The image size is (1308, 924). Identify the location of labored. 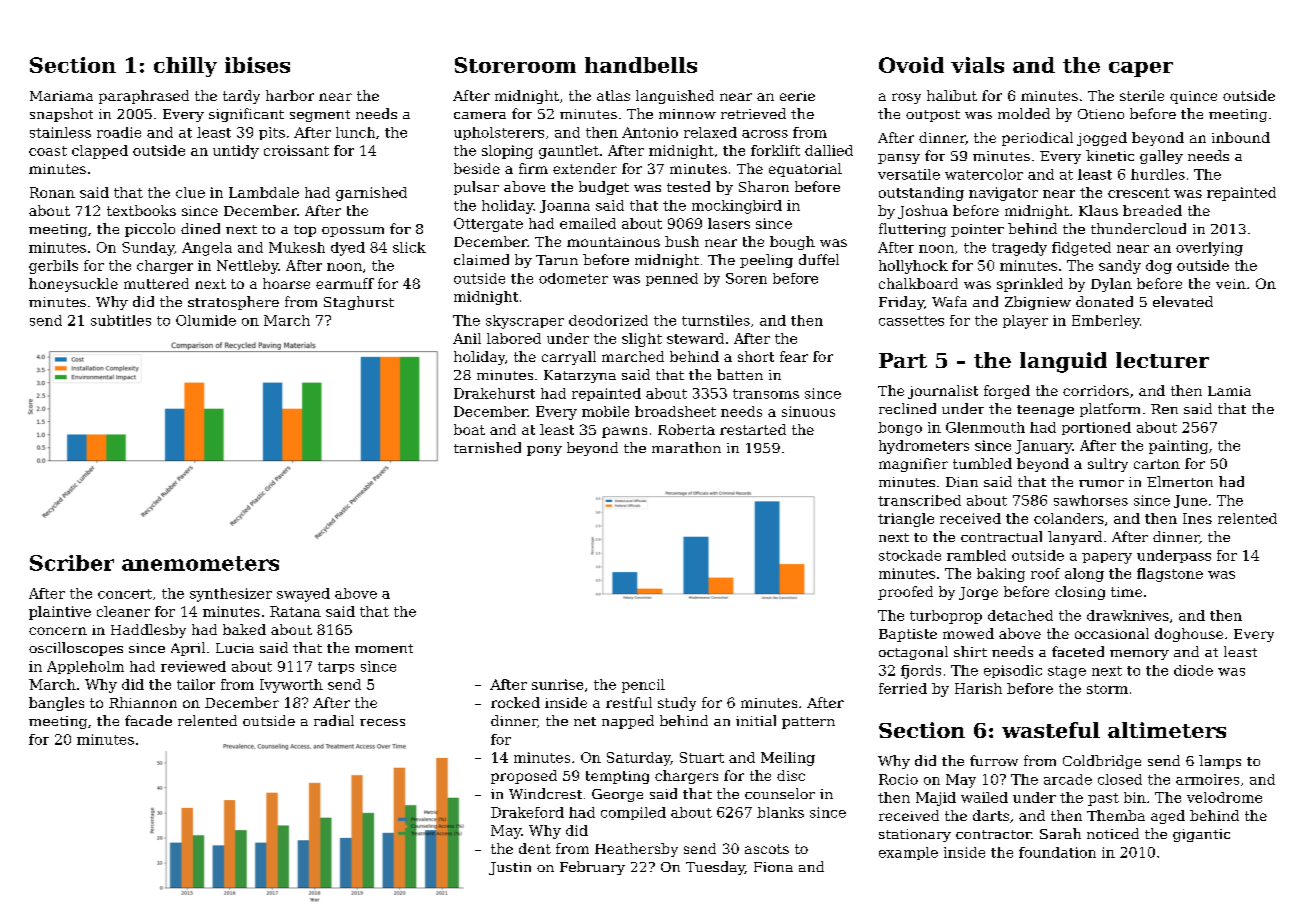
(514, 338).
